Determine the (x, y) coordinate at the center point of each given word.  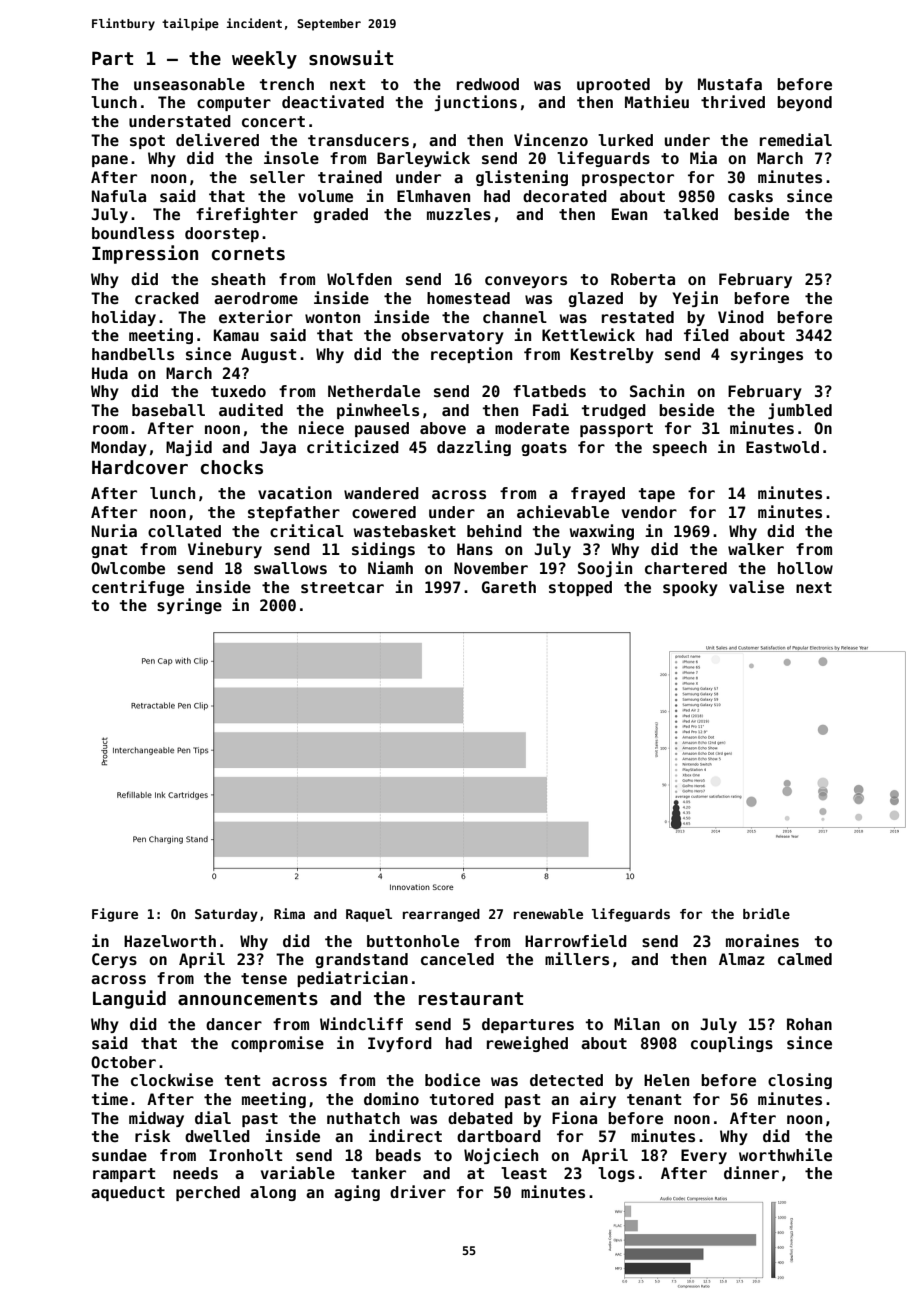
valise (756, 587)
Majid (189, 448)
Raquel (369, 915)
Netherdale (374, 391)
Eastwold (782, 447)
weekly (264, 60)
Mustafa (730, 84)
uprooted (613, 85)
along (273, 1193)
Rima (289, 913)
